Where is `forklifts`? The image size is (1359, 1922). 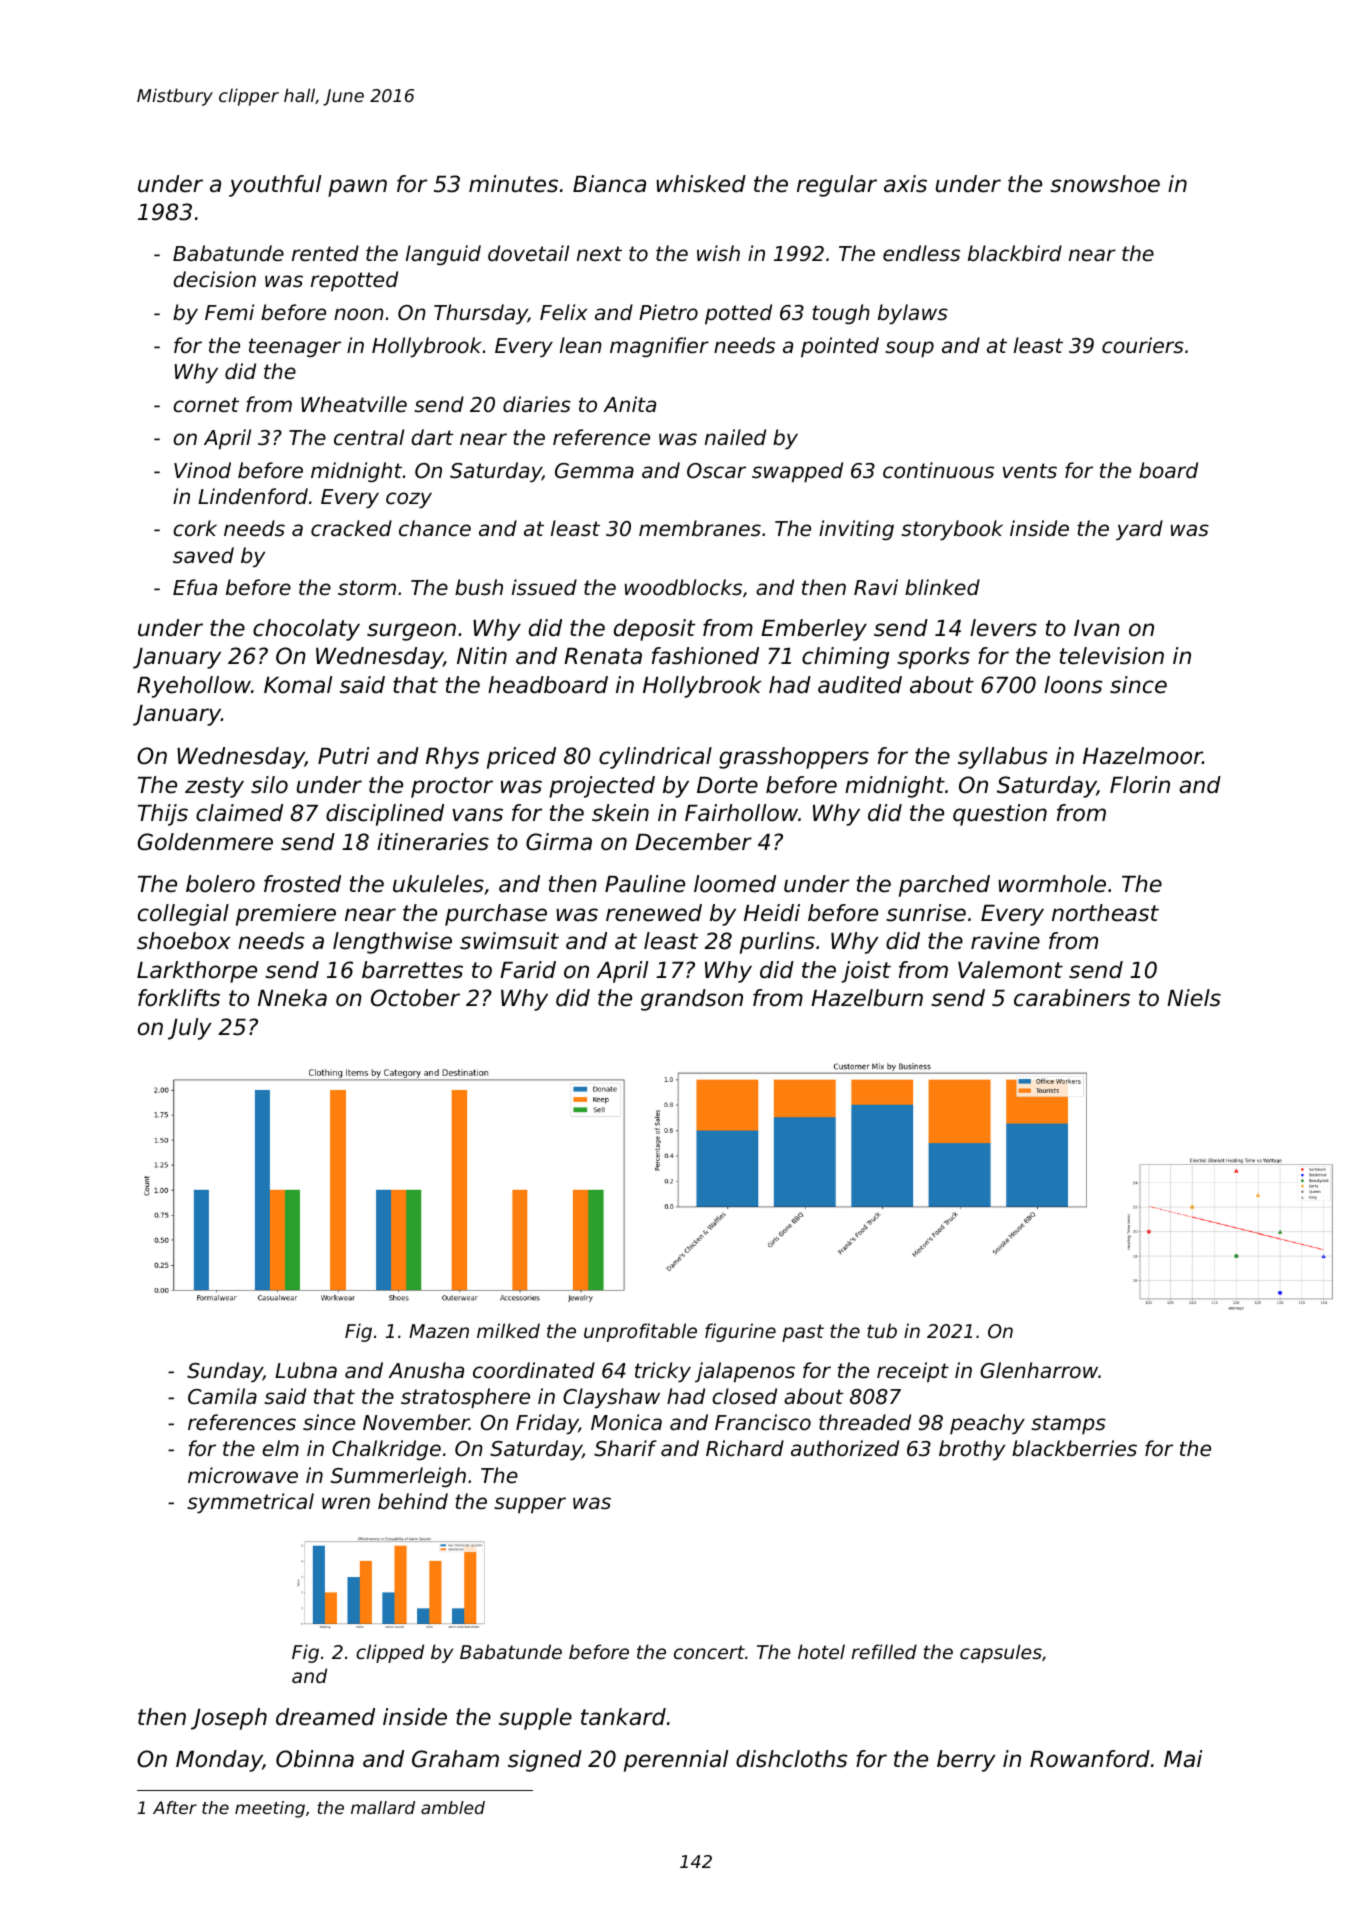 forklifts is located at coordinates (179, 998).
